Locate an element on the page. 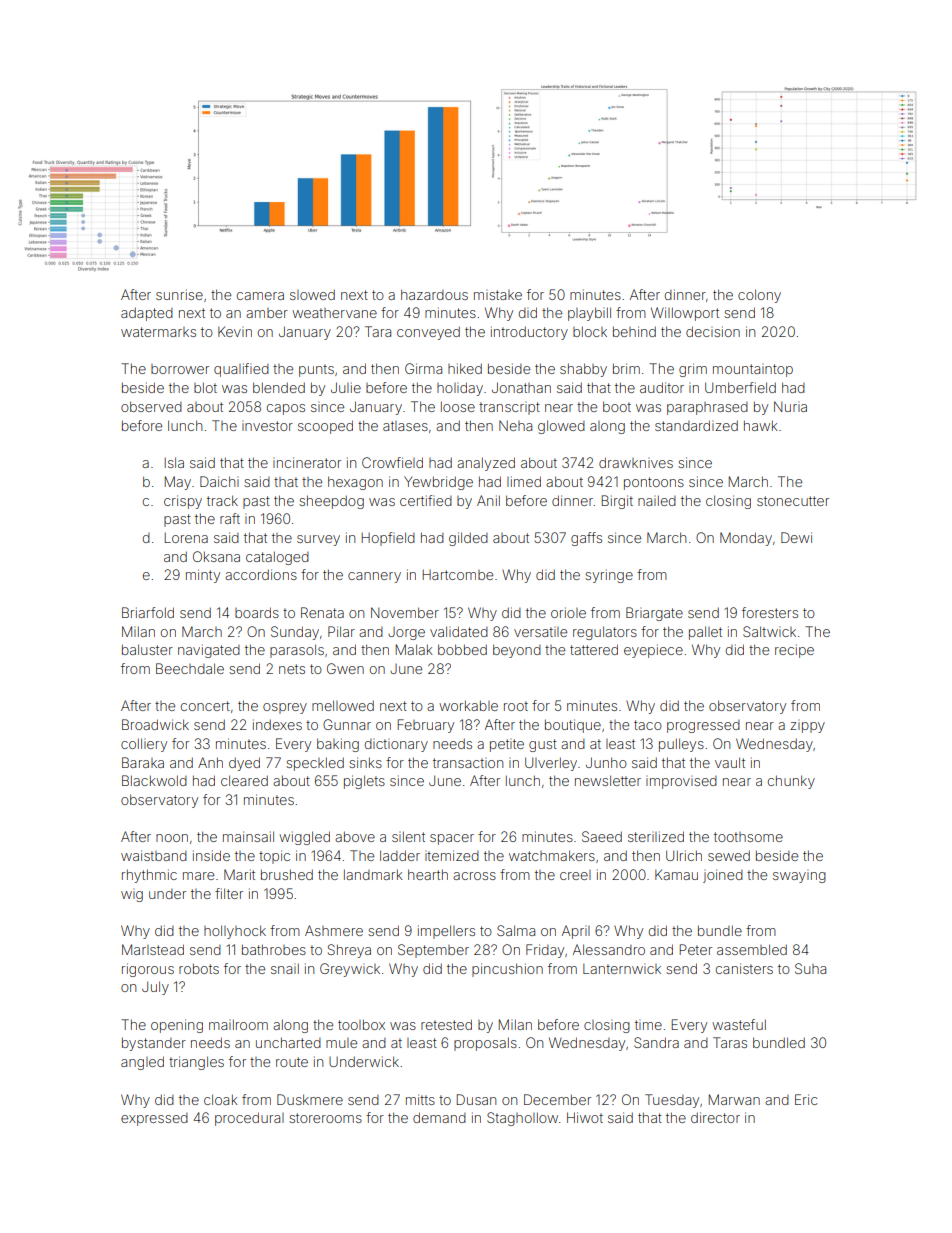 The height and width of the document is (1233, 952). Greywick is located at coordinates (350, 970).
